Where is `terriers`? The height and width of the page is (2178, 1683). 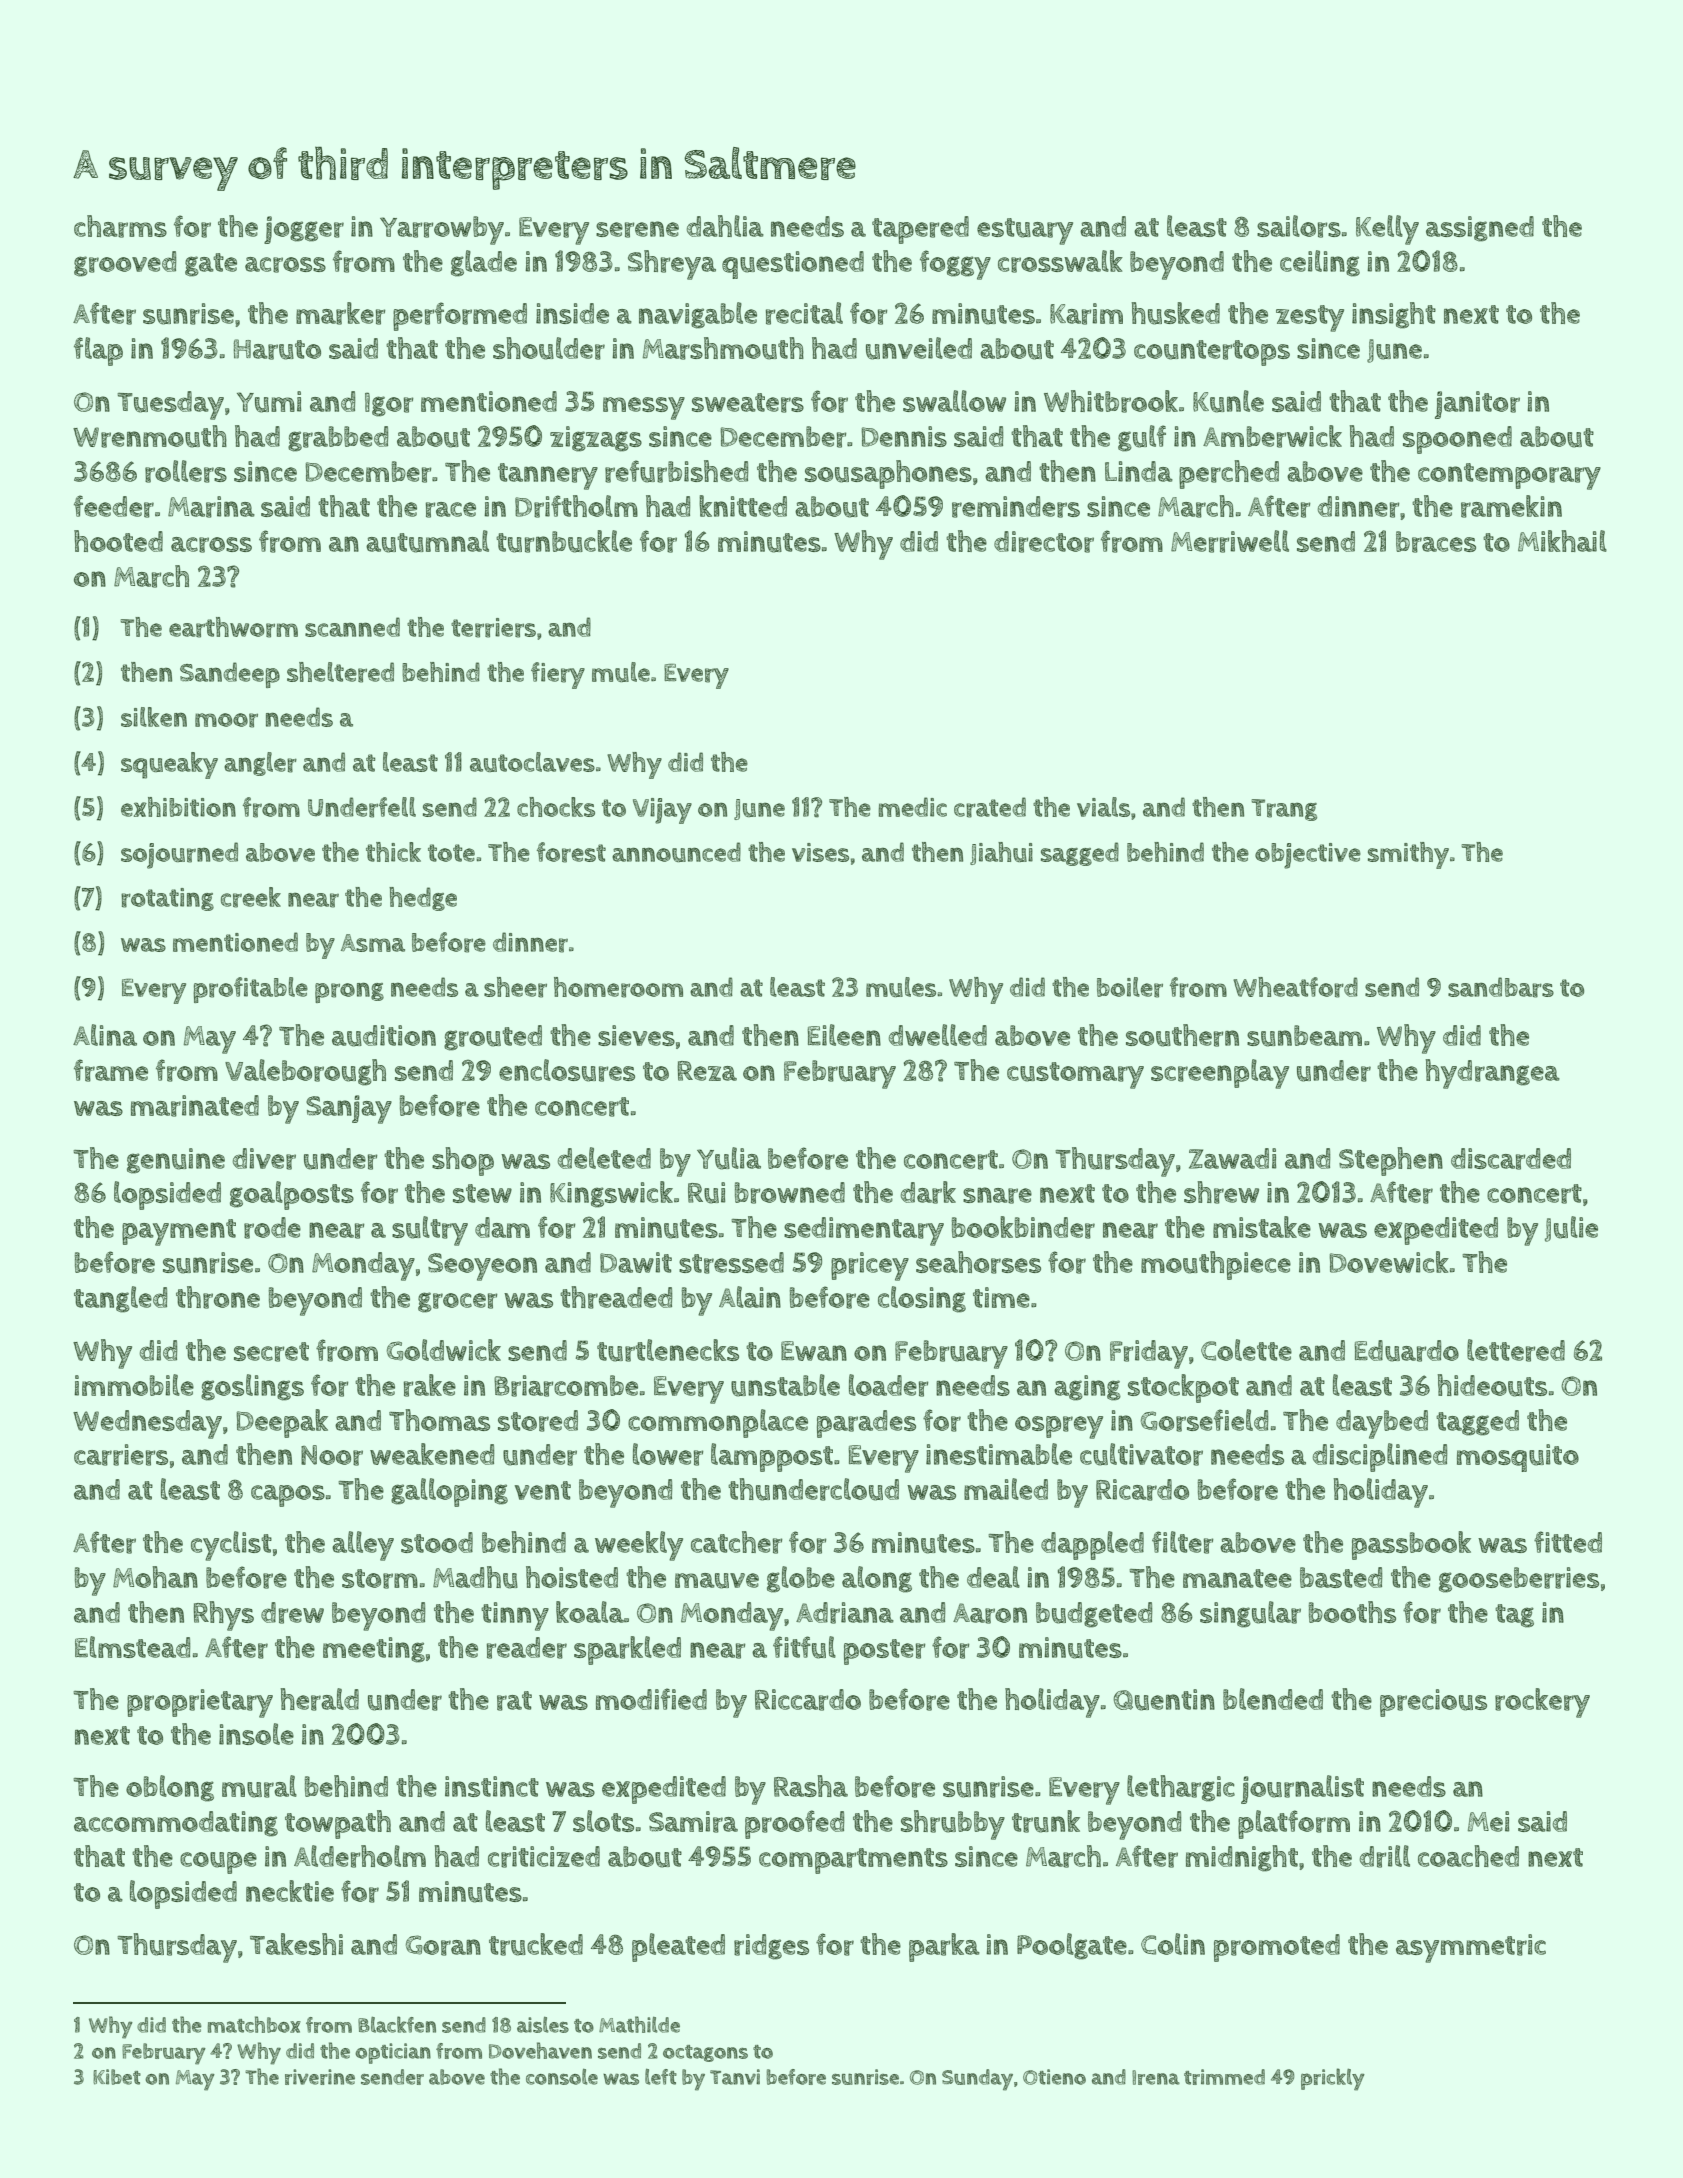 terriers is located at coordinates (493, 628).
